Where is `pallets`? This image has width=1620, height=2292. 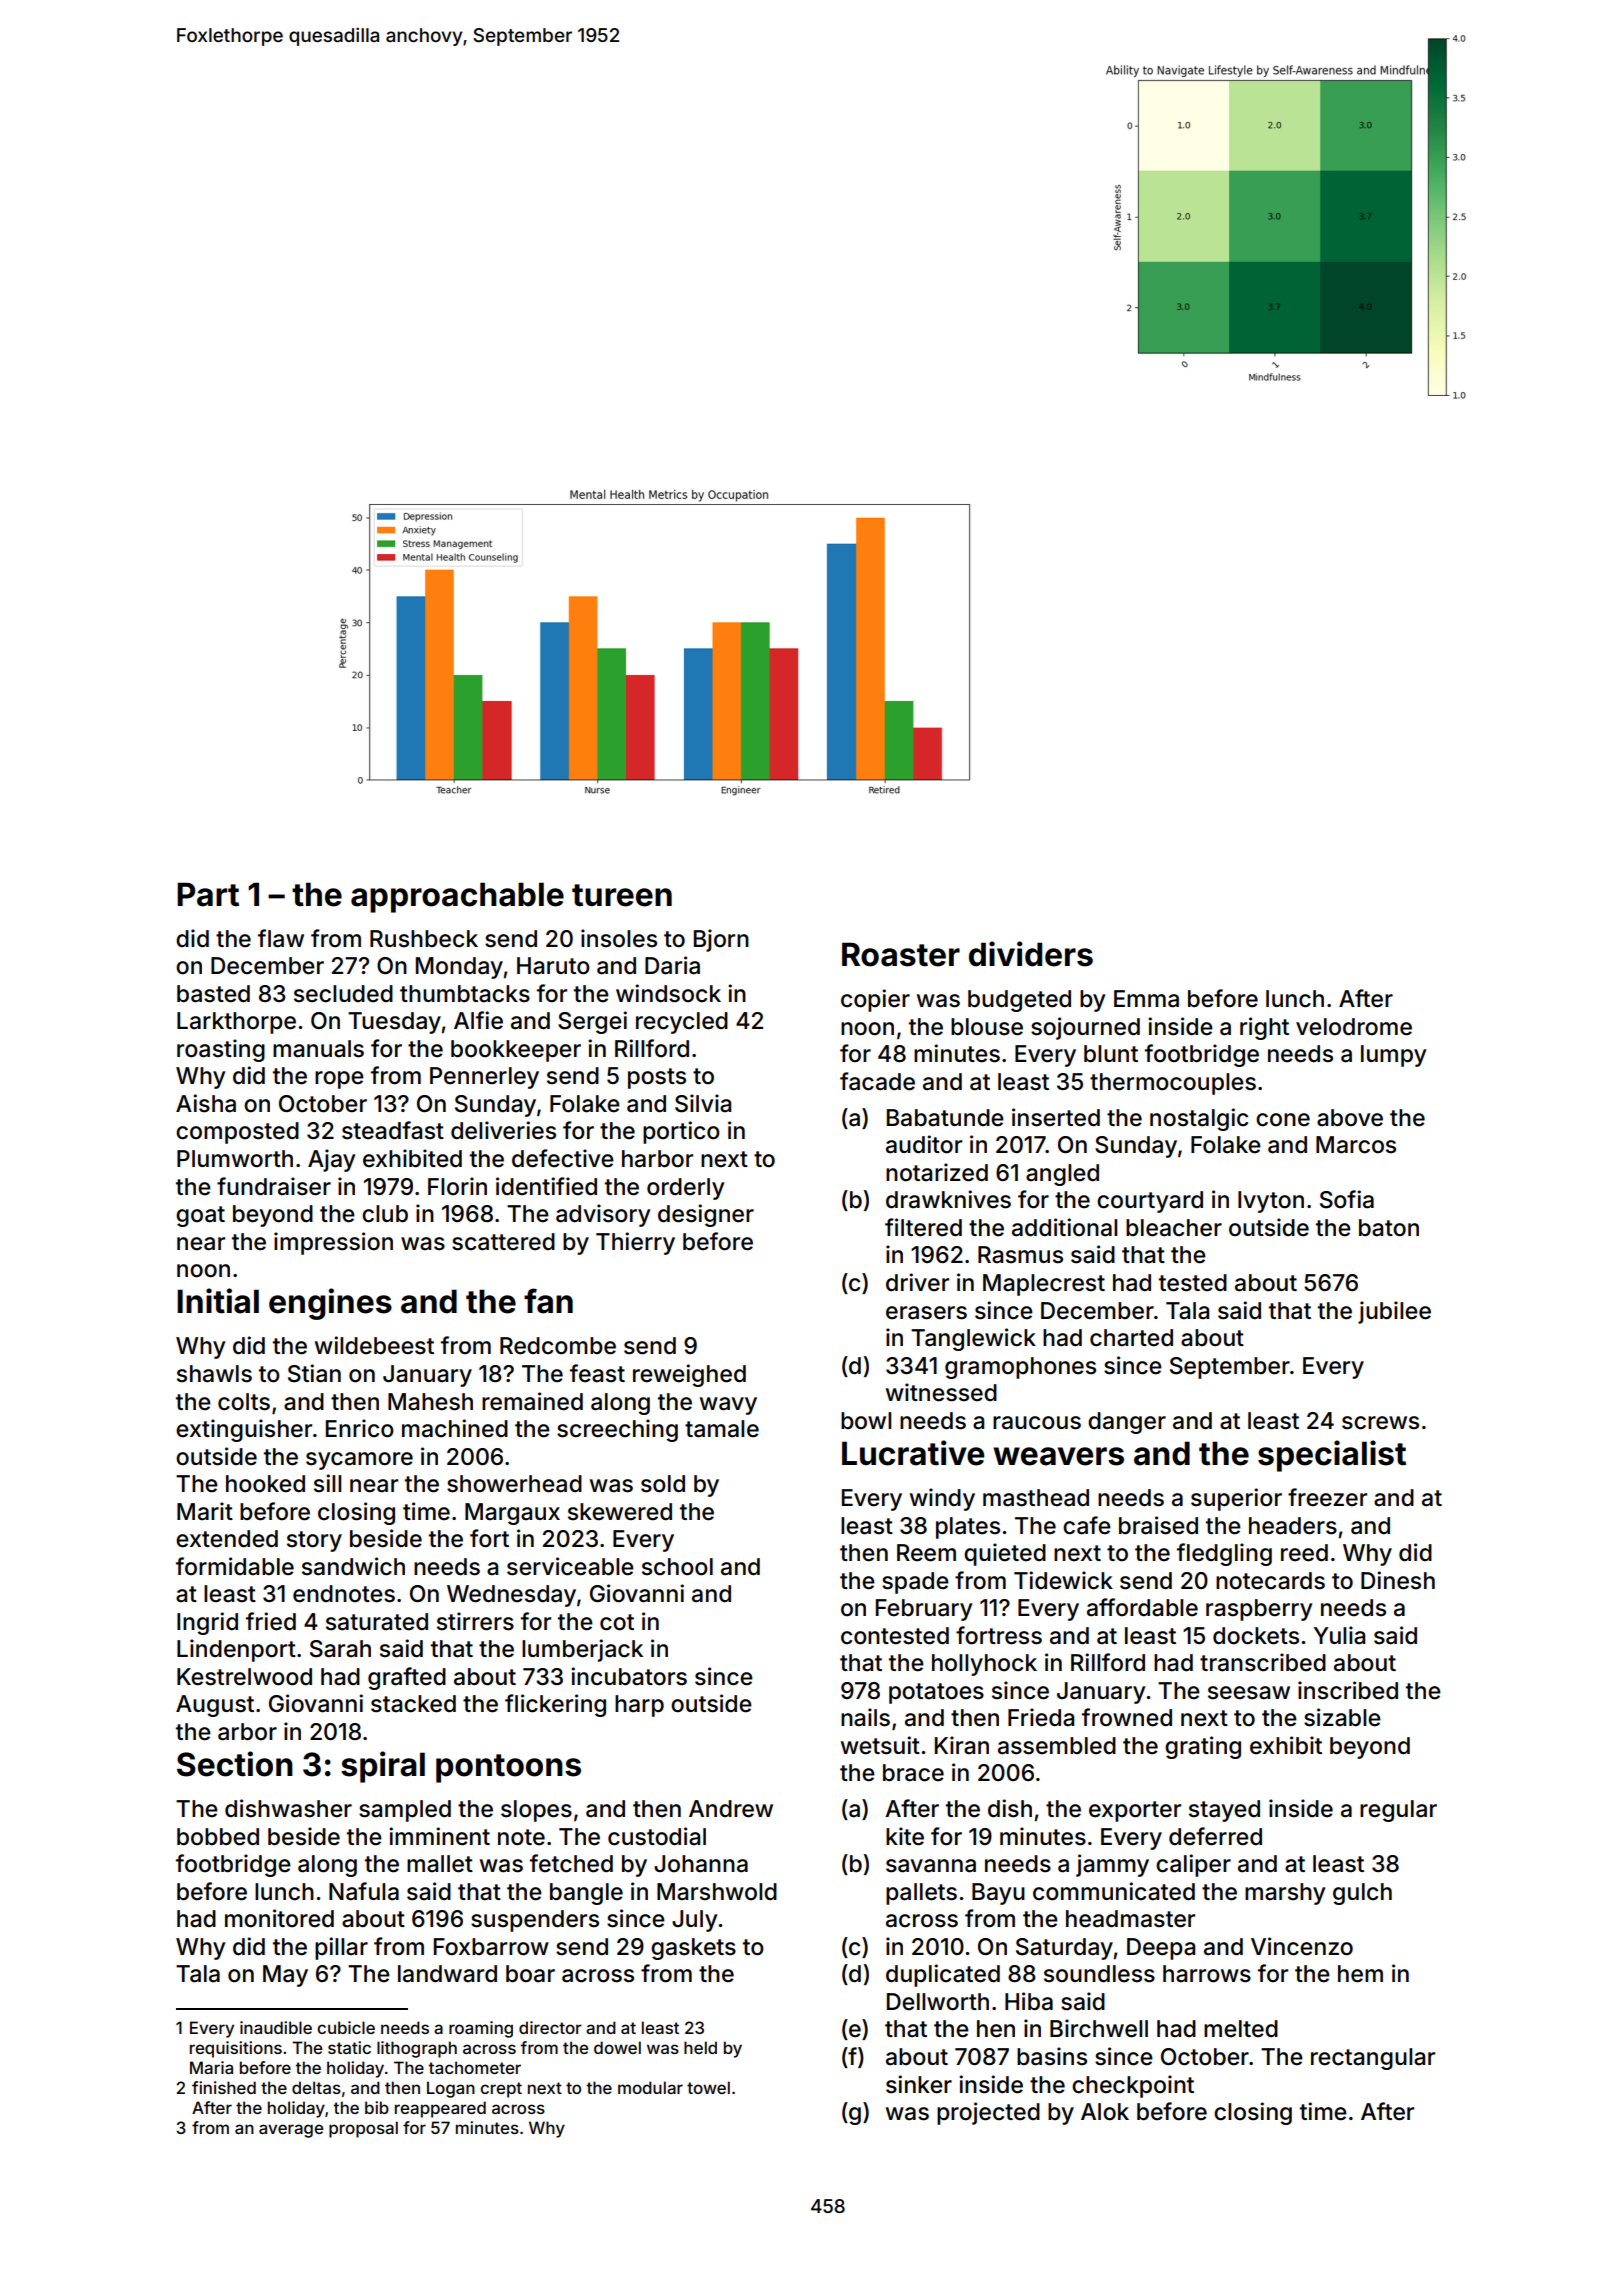 pallets is located at coordinates (921, 1894).
